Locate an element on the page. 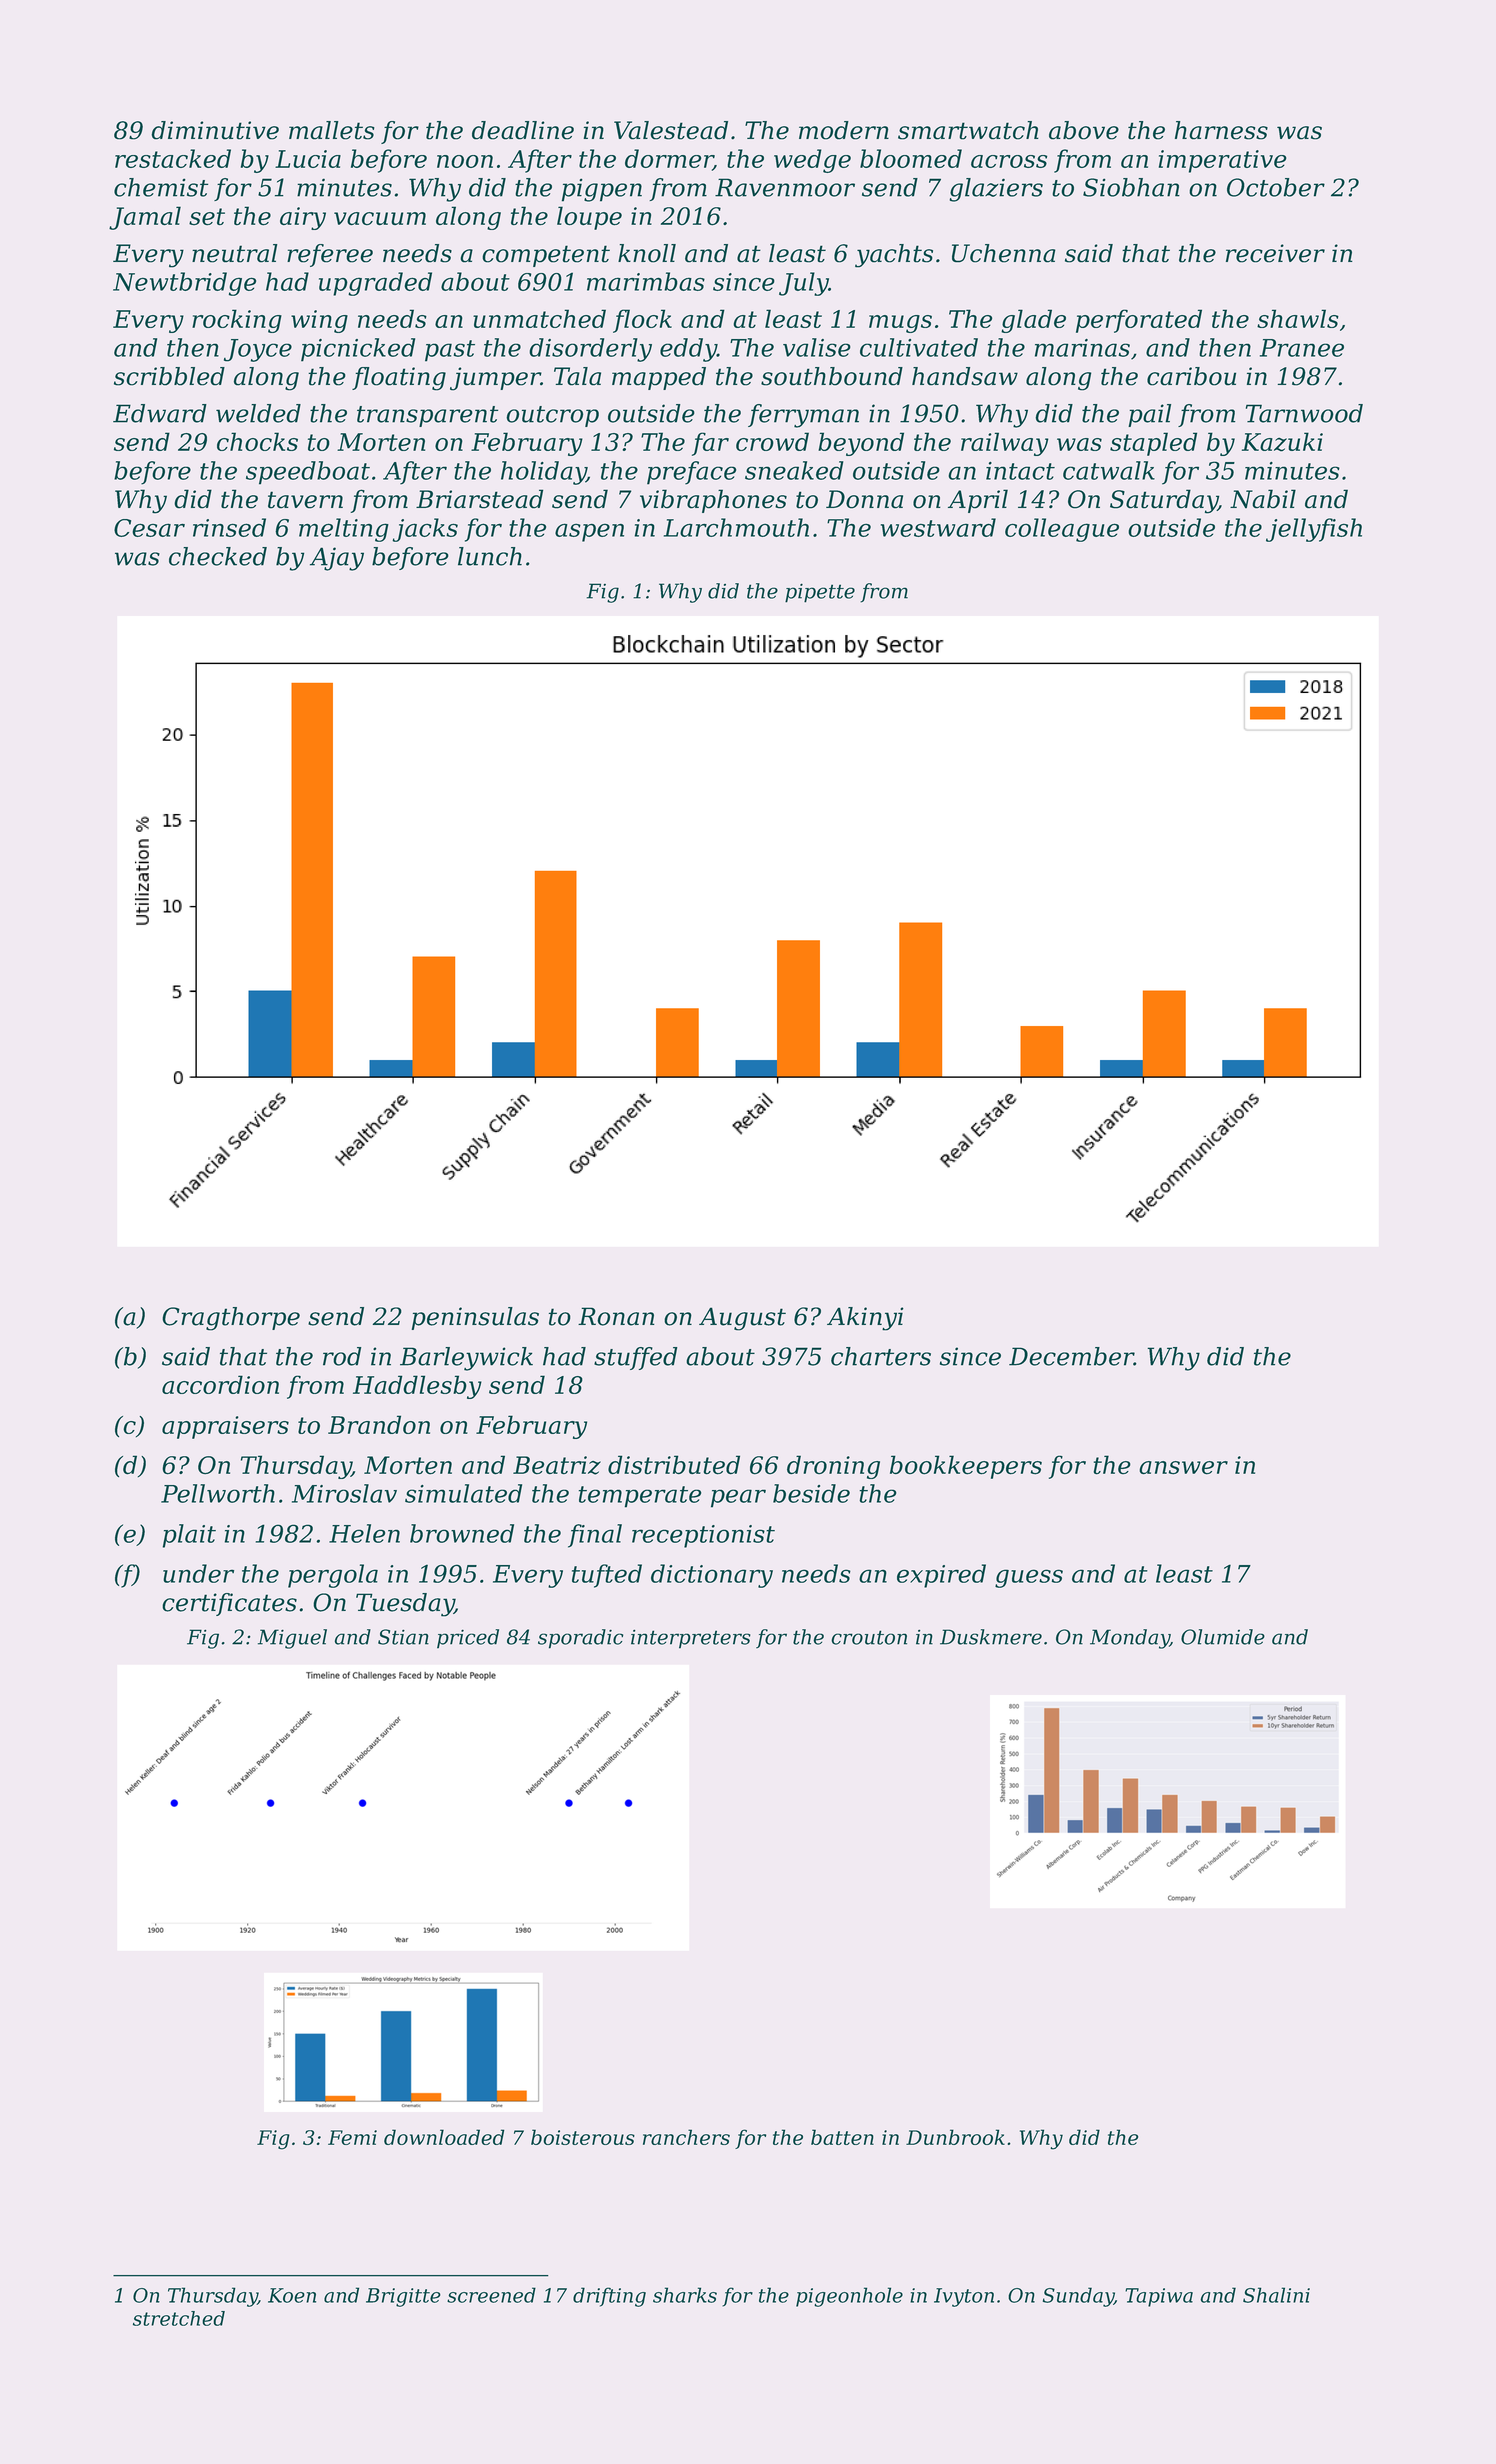 The width and height of the image is (1496, 2464). jellyfish is located at coordinates (1314, 530).
